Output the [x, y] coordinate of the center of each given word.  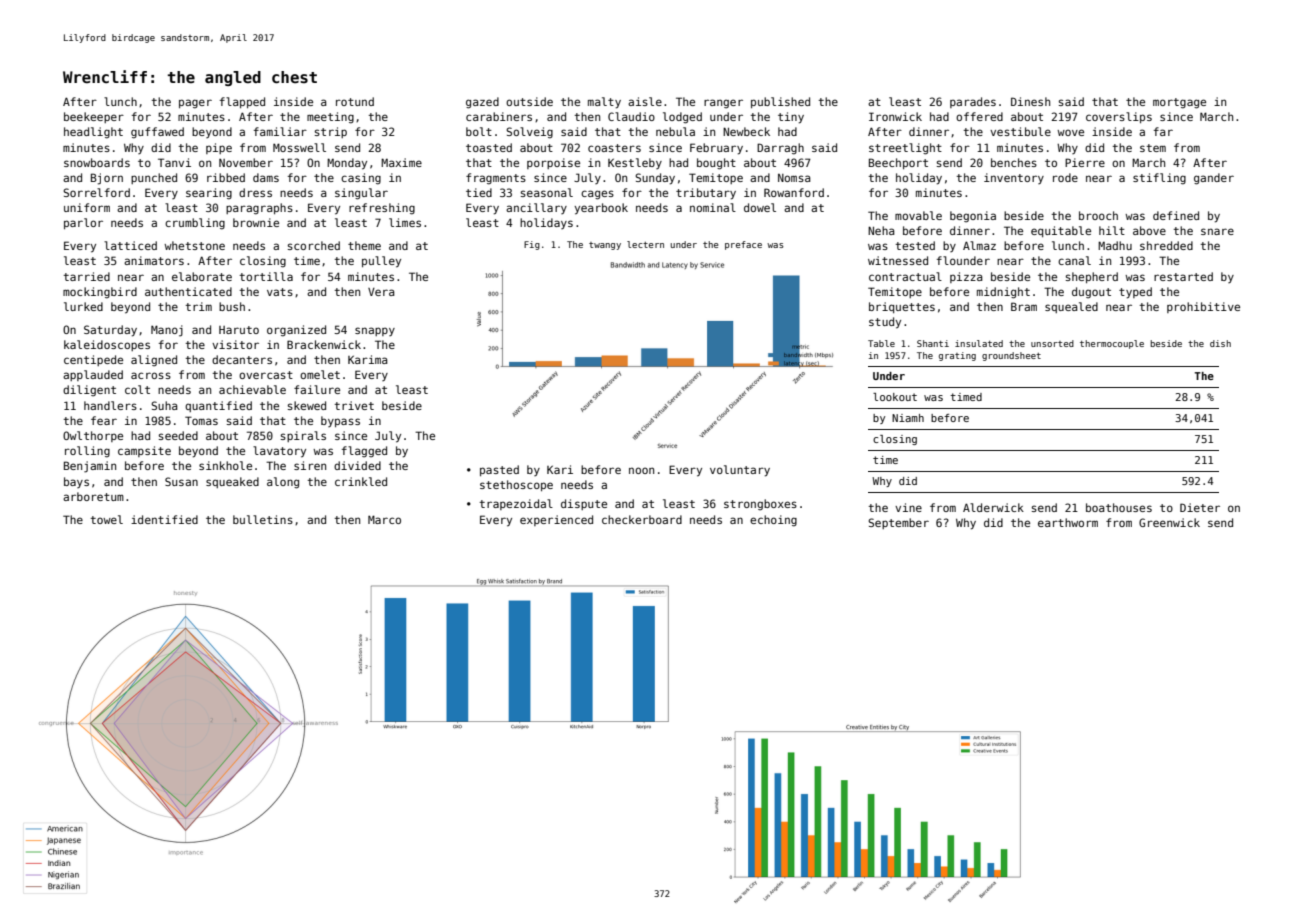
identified [164, 519]
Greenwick [1169, 522]
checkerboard [642, 519]
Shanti [933, 343]
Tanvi [174, 162]
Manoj [167, 331]
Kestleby [635, 163]
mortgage [1179, 103]
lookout [895, 397]
